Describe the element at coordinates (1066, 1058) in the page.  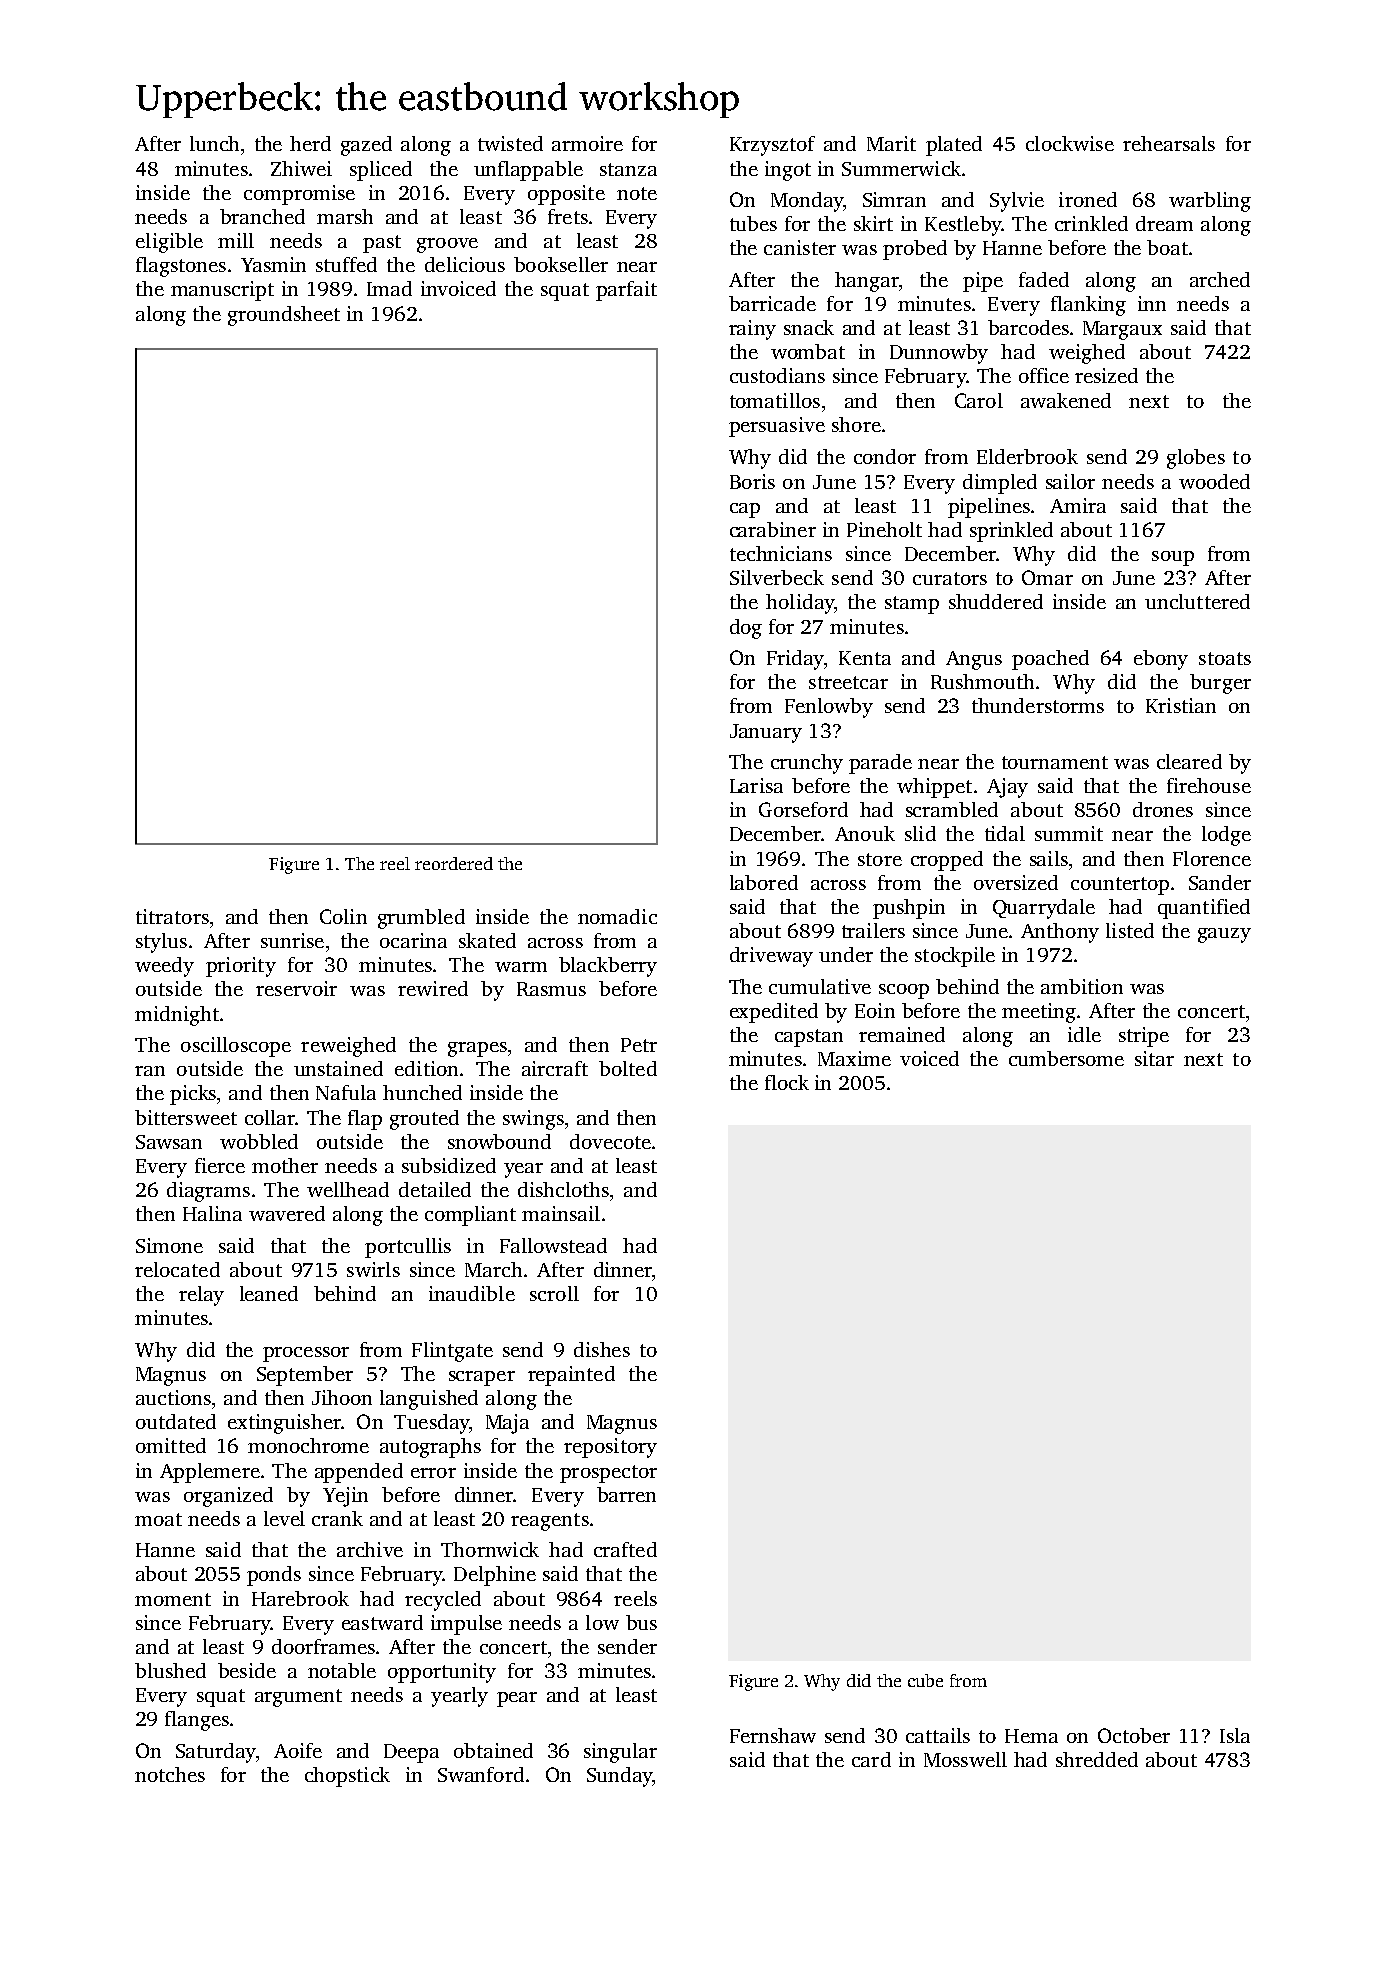
I see `cumbersome` at that location.
